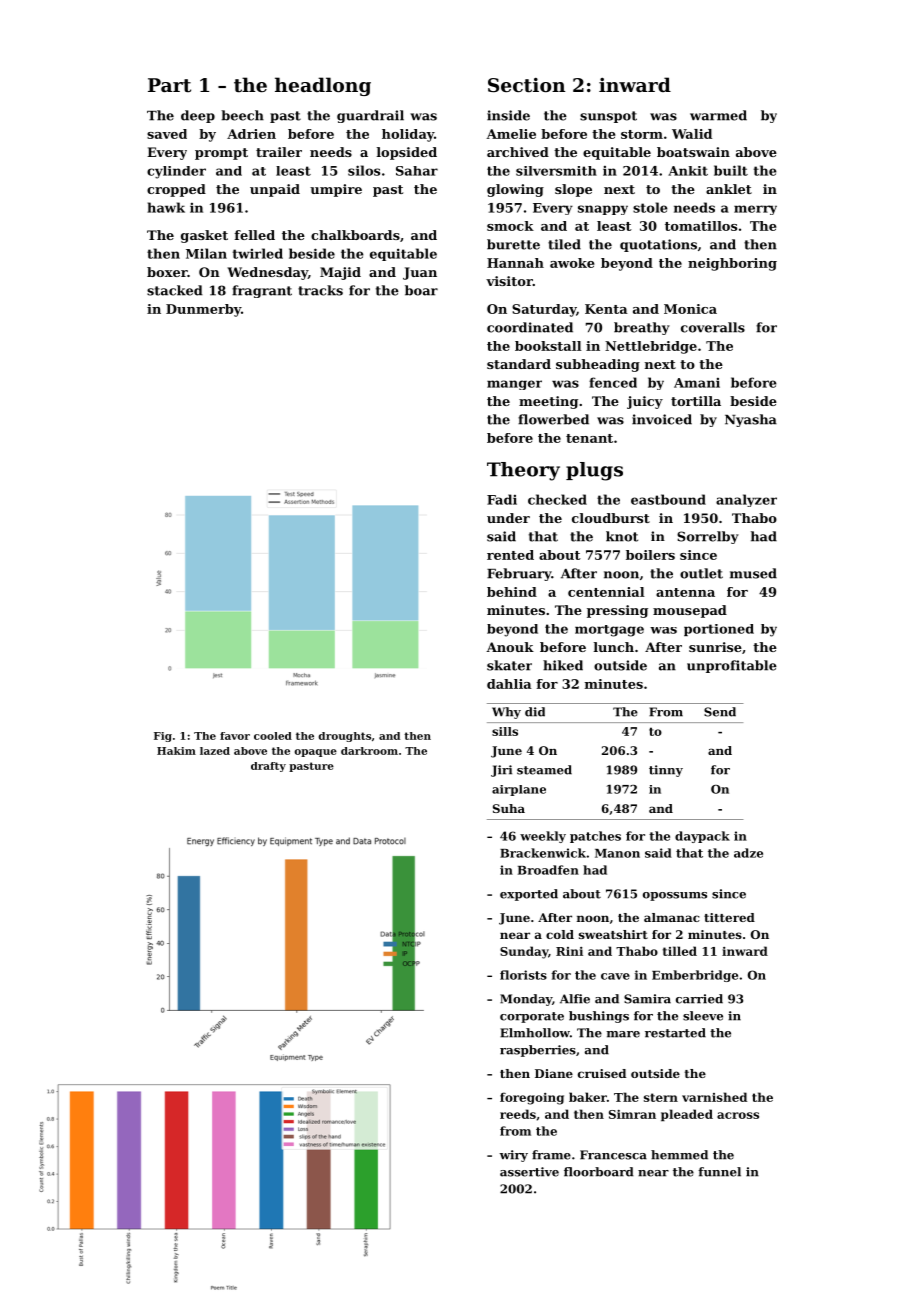  I want to click on Hakim, so click(176, 751).
